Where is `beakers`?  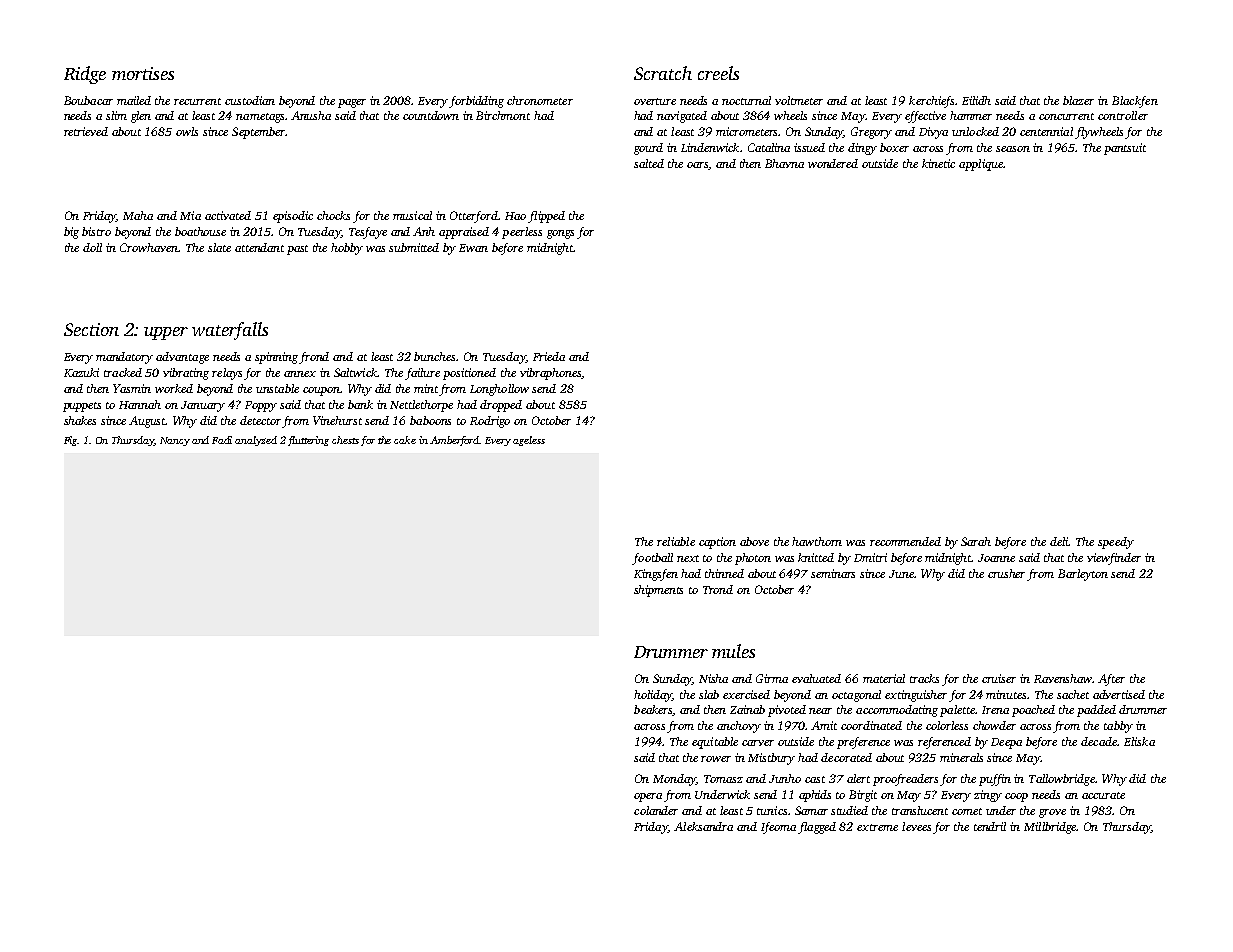 beakers is located at coordinates (653, 710).
